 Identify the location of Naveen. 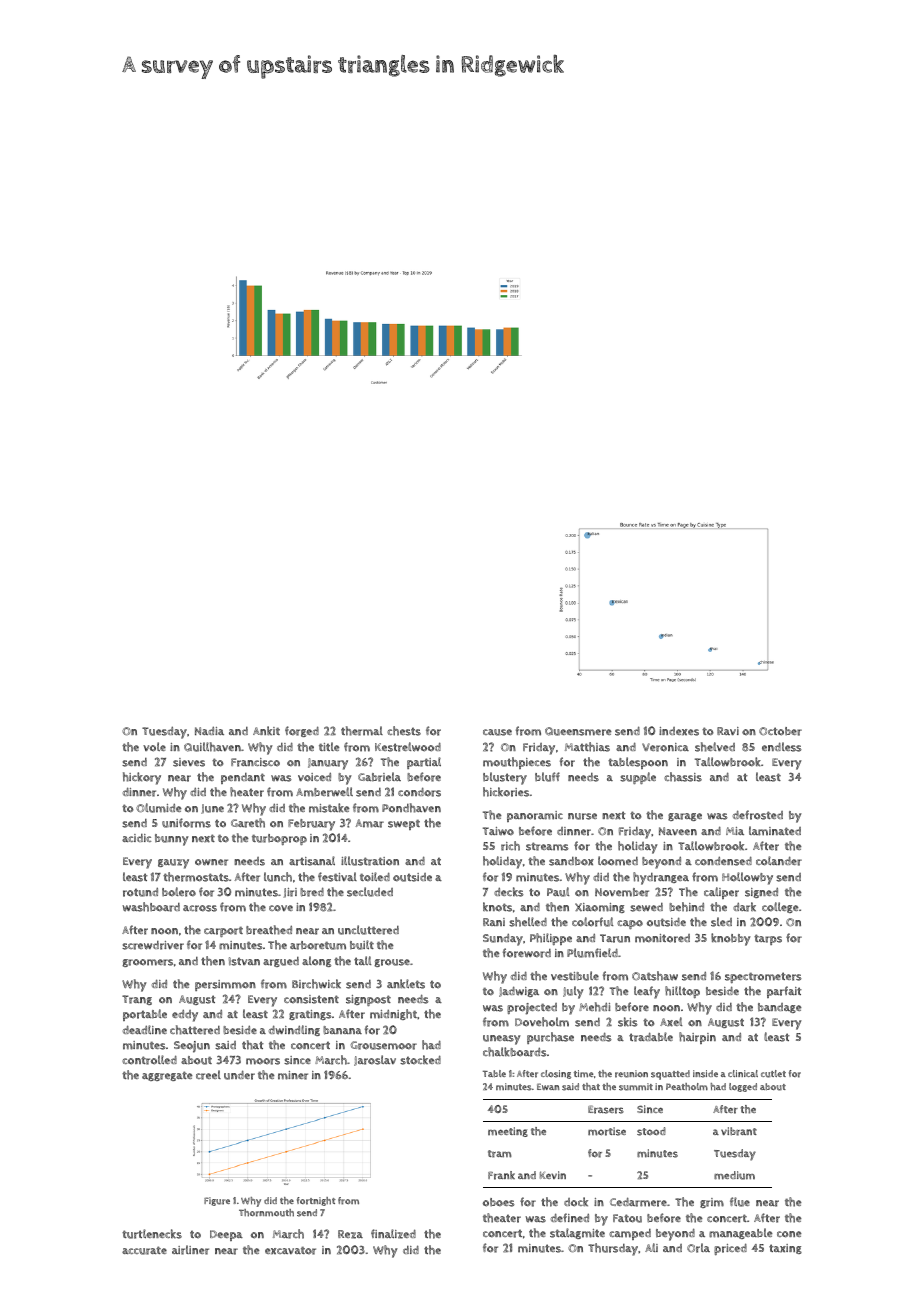
(678, 831).
